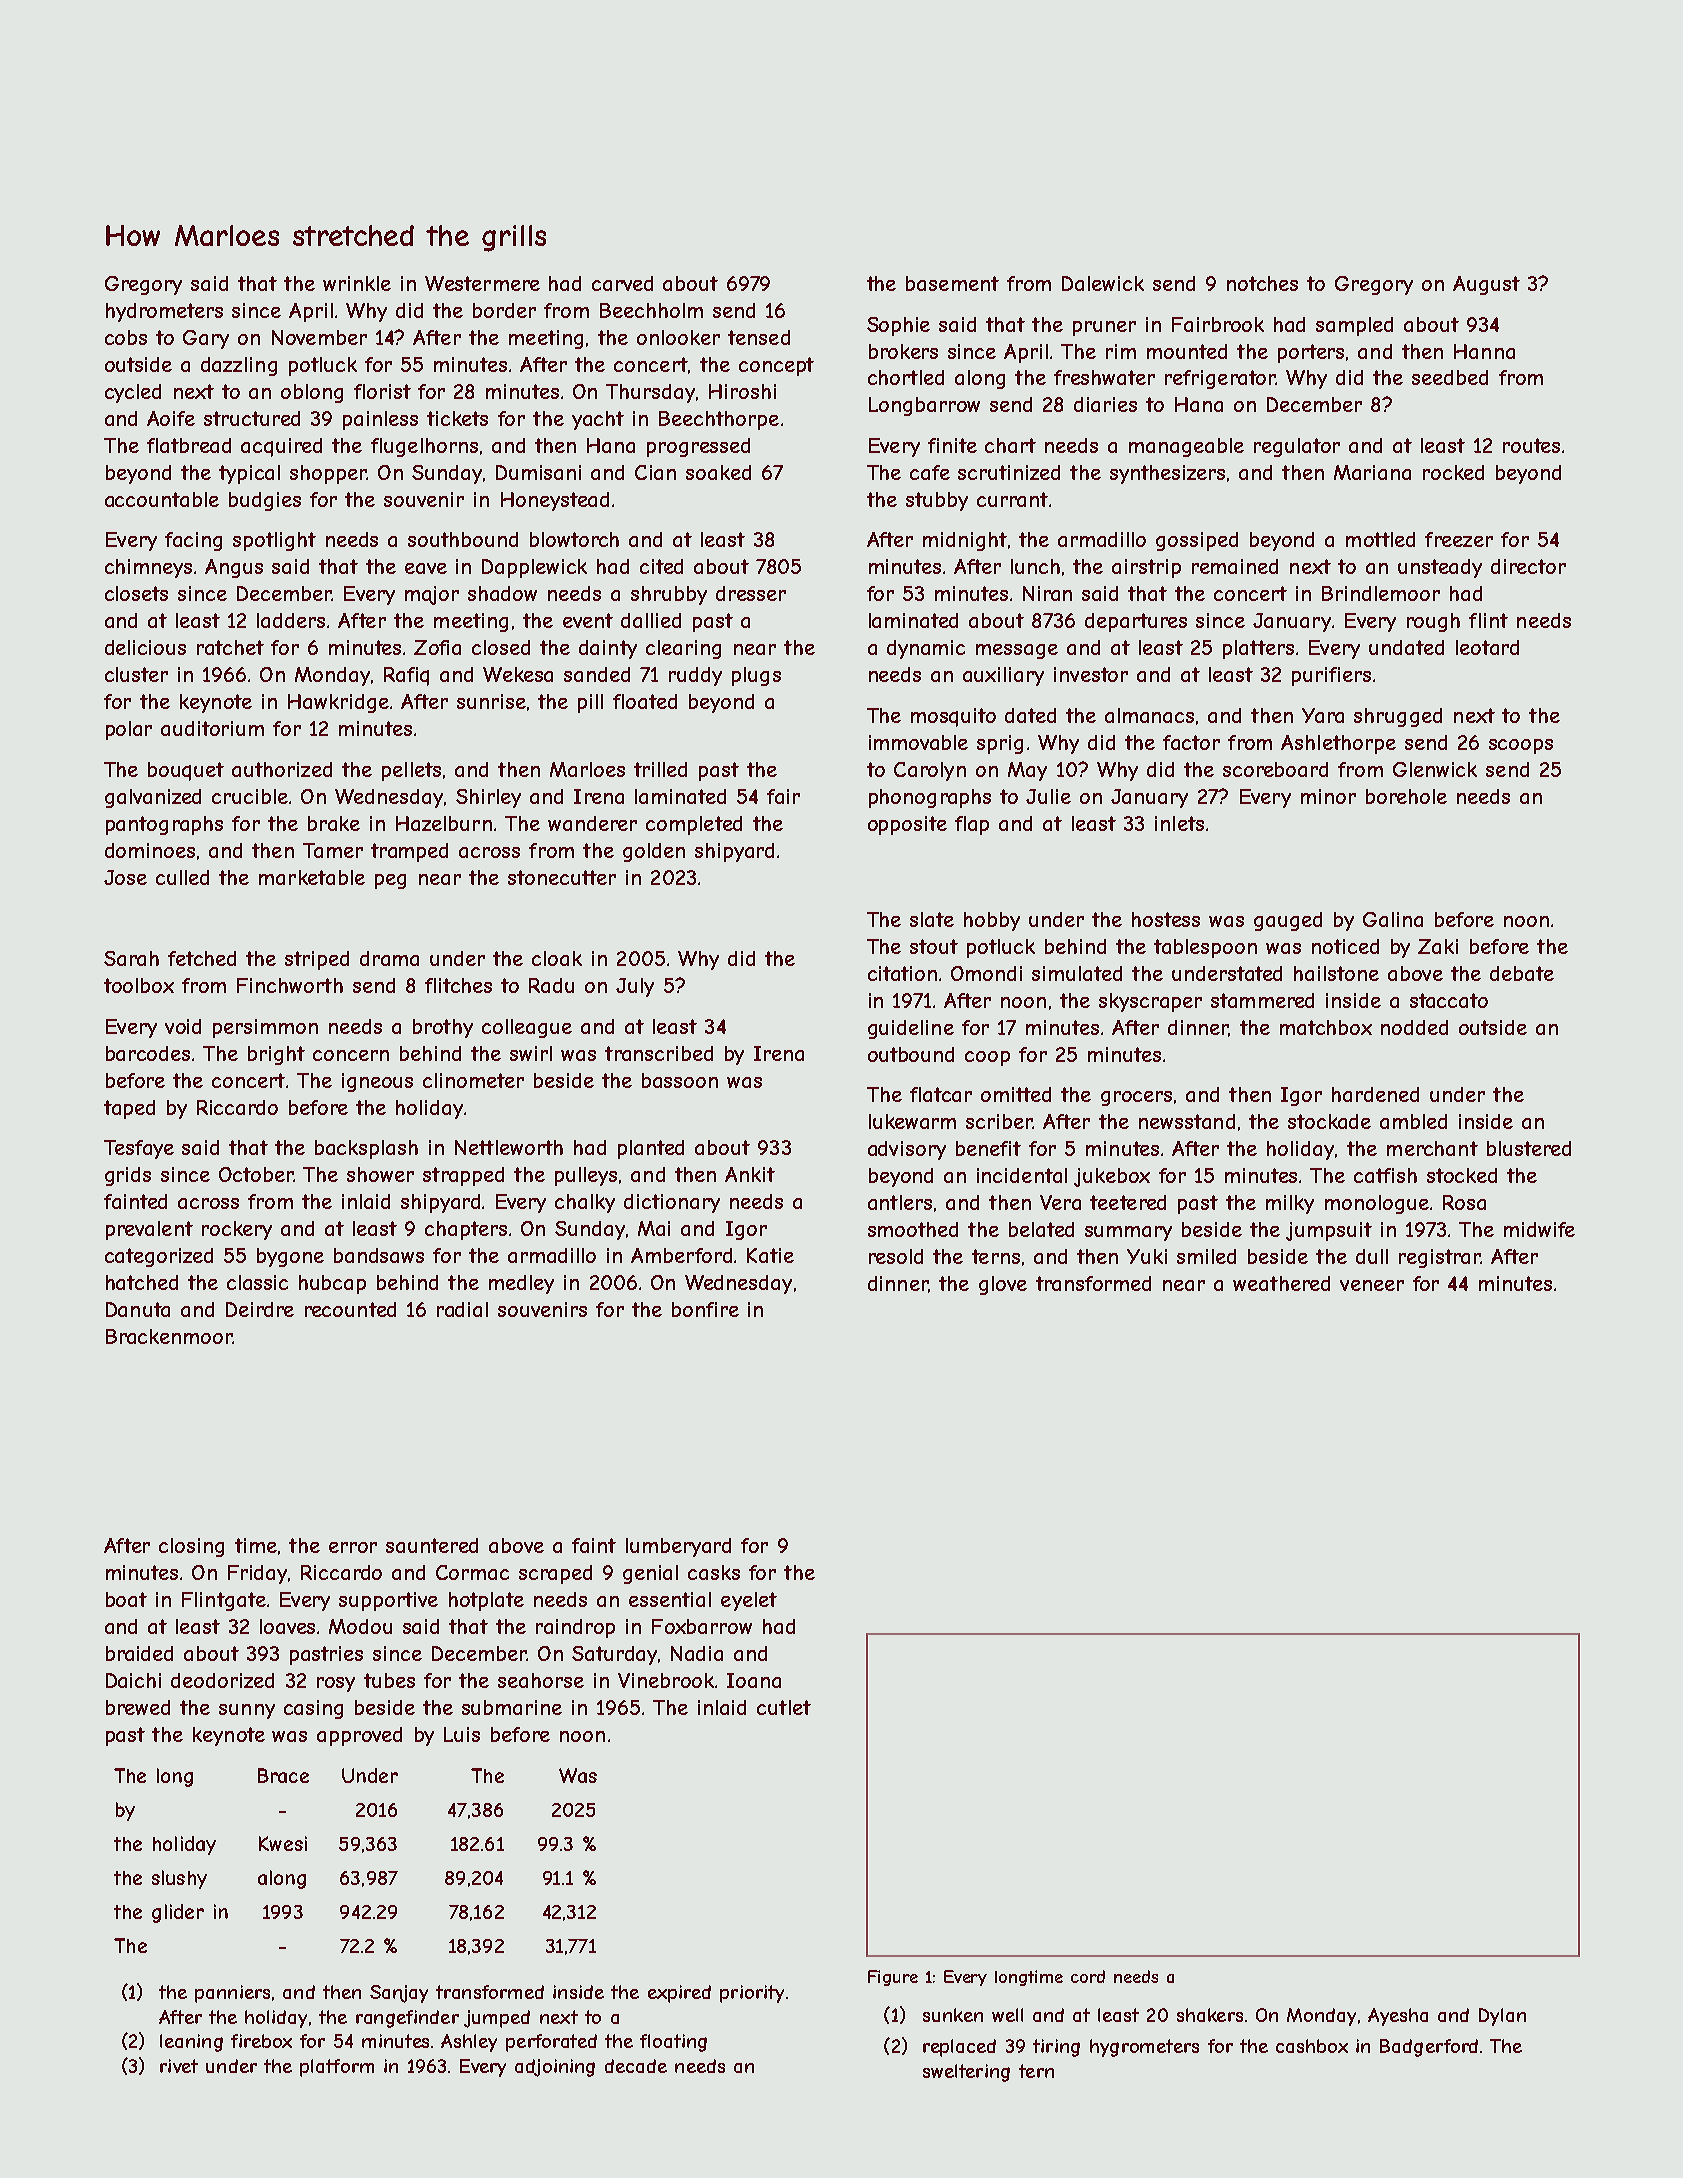  What do you see at coordinates (678, 337) in the image?
I see `onlooker` at bounding box center [678, 337].
